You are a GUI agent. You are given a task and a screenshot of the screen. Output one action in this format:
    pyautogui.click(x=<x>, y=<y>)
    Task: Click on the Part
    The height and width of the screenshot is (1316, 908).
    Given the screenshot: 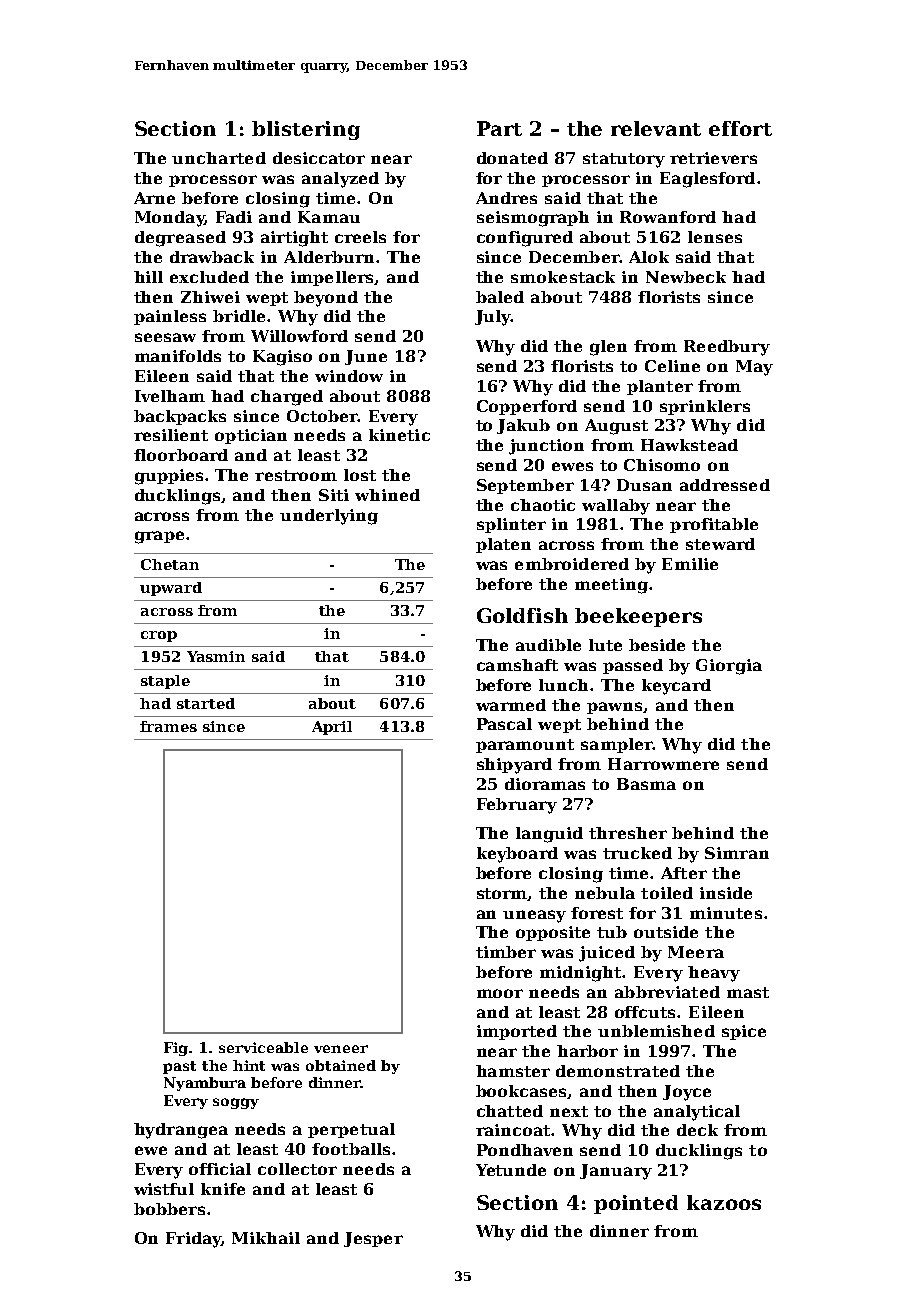 What is the action you would take?
    pyautogui.click(x=499, y=128)
